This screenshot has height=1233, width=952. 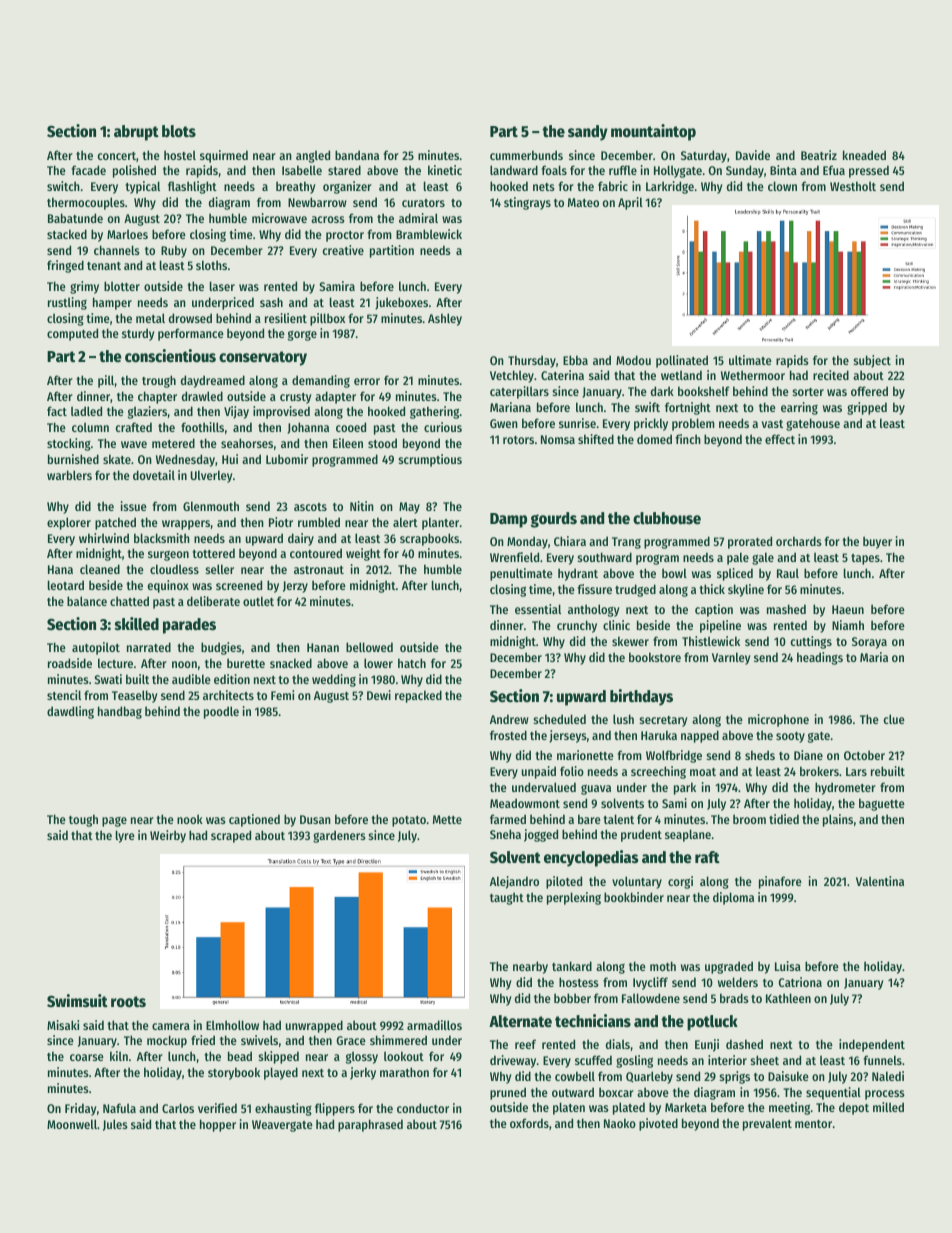 I want to click on Moonwell, so click(x=72, y=1124).
